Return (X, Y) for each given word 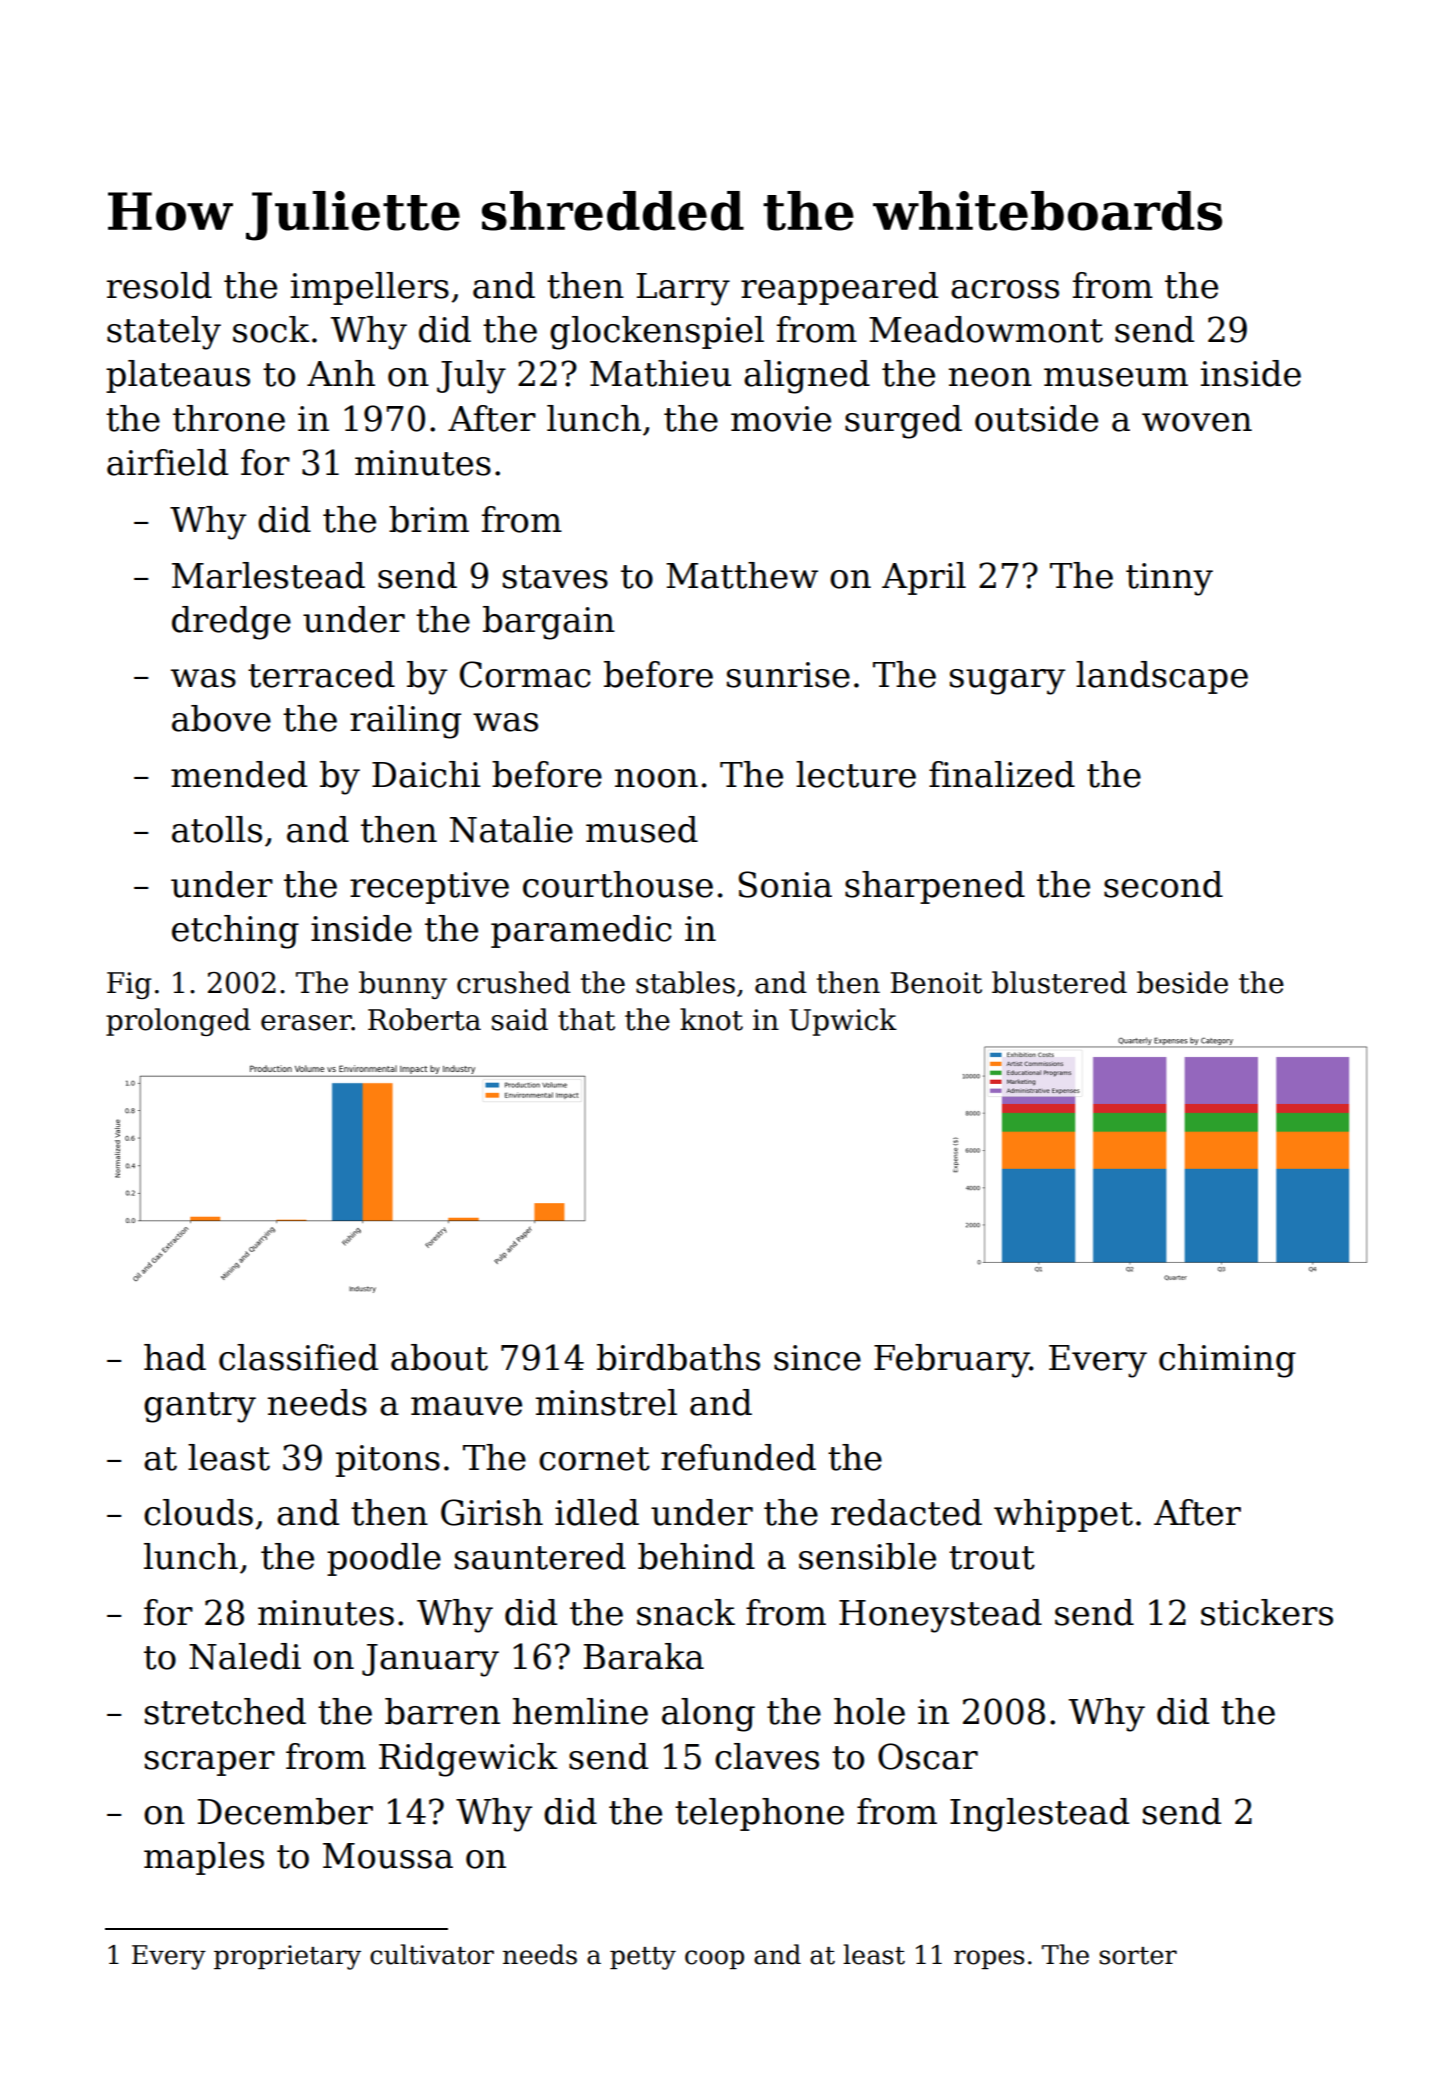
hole (869, 1711)
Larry (683, 289)
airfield (167, 462)
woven (1197, 422)
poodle (384, 1559)
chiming (1227, 1361)
